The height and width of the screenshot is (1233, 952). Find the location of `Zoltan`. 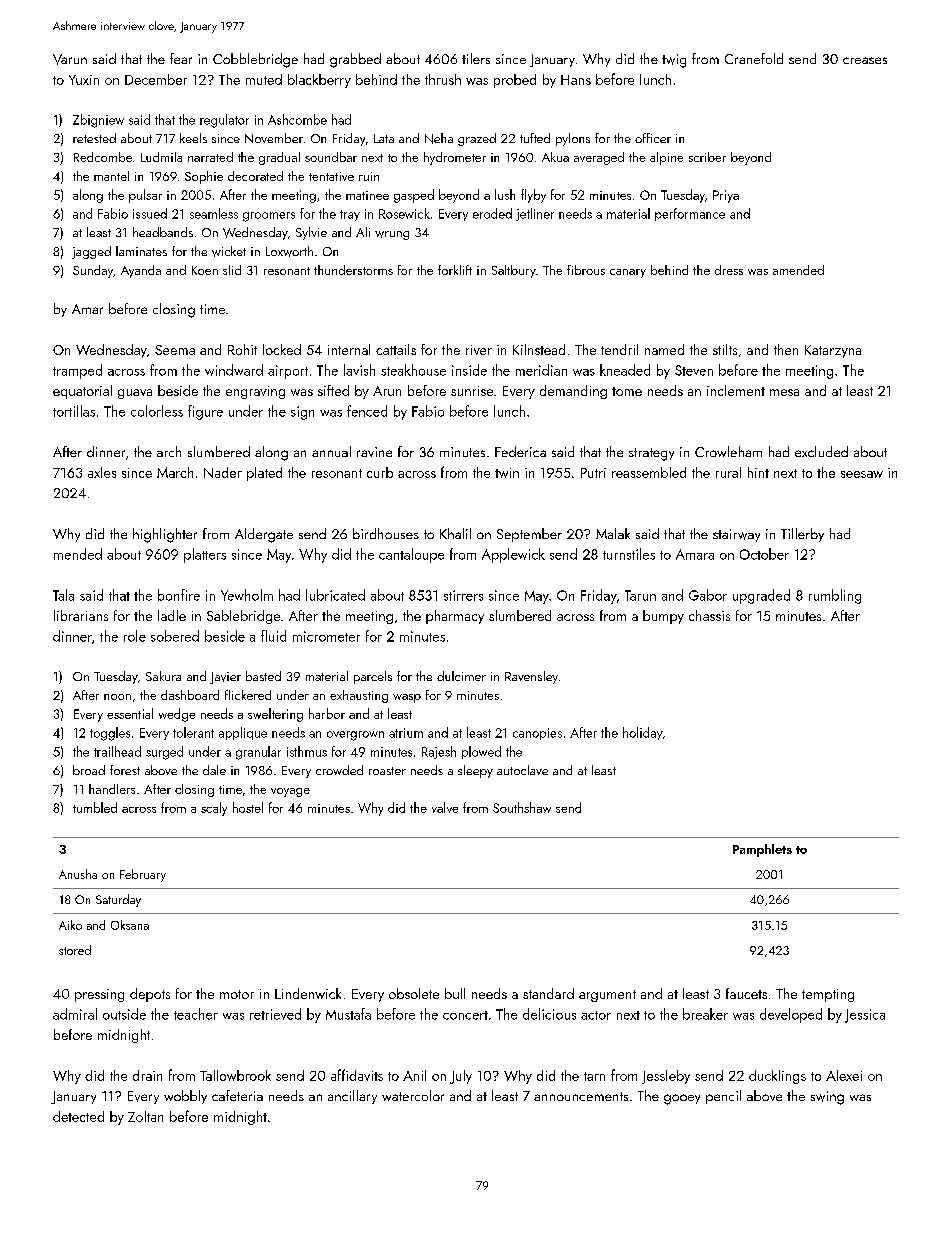

Zoltan is located at coordinates (145, 1116).
